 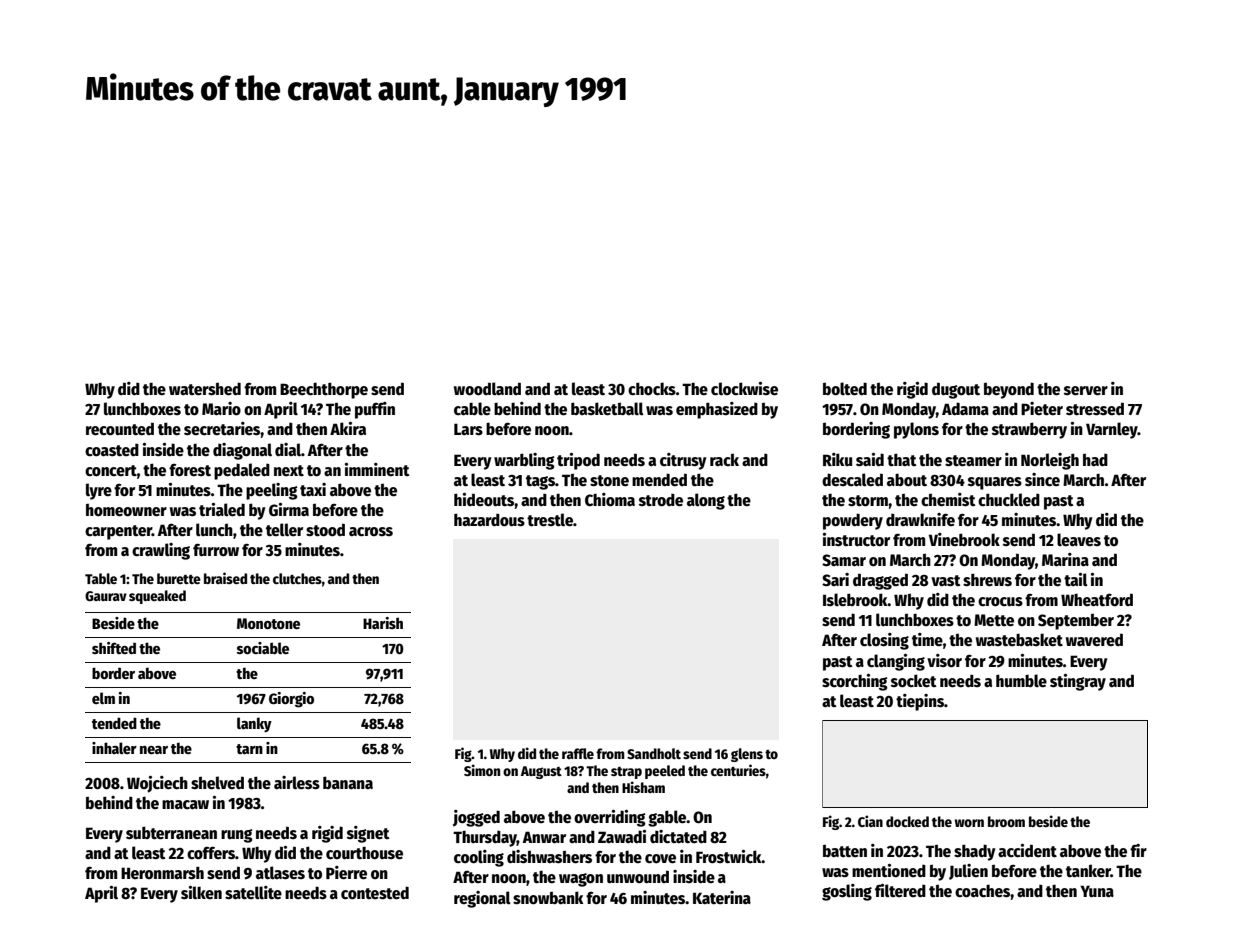 I want to click on clutches, so click(x=297, y=578).
